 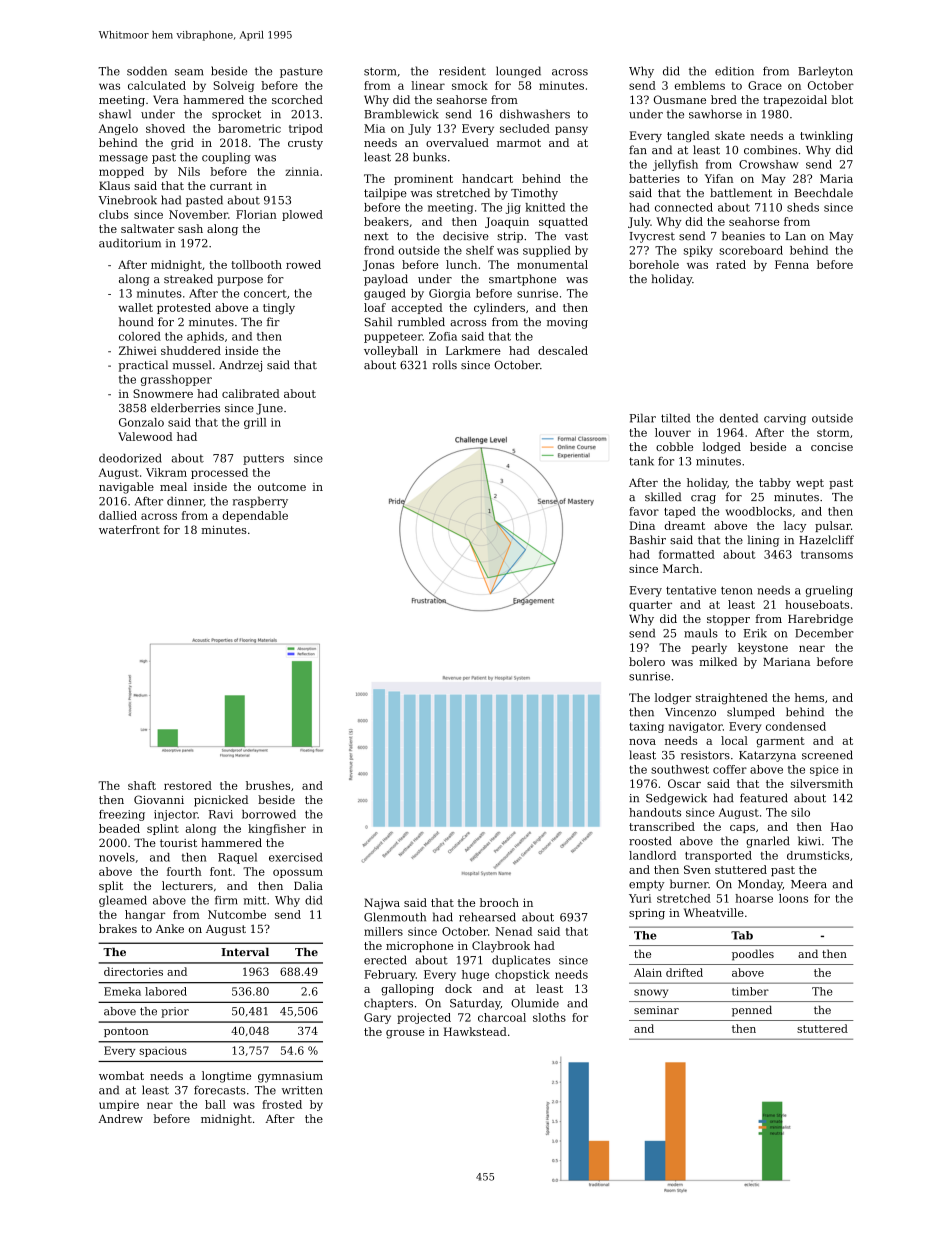 What do you see at coordinates (475, 1031) in the screenshot?
I see `Hawkstead` at bounding box center [475, 1031].
